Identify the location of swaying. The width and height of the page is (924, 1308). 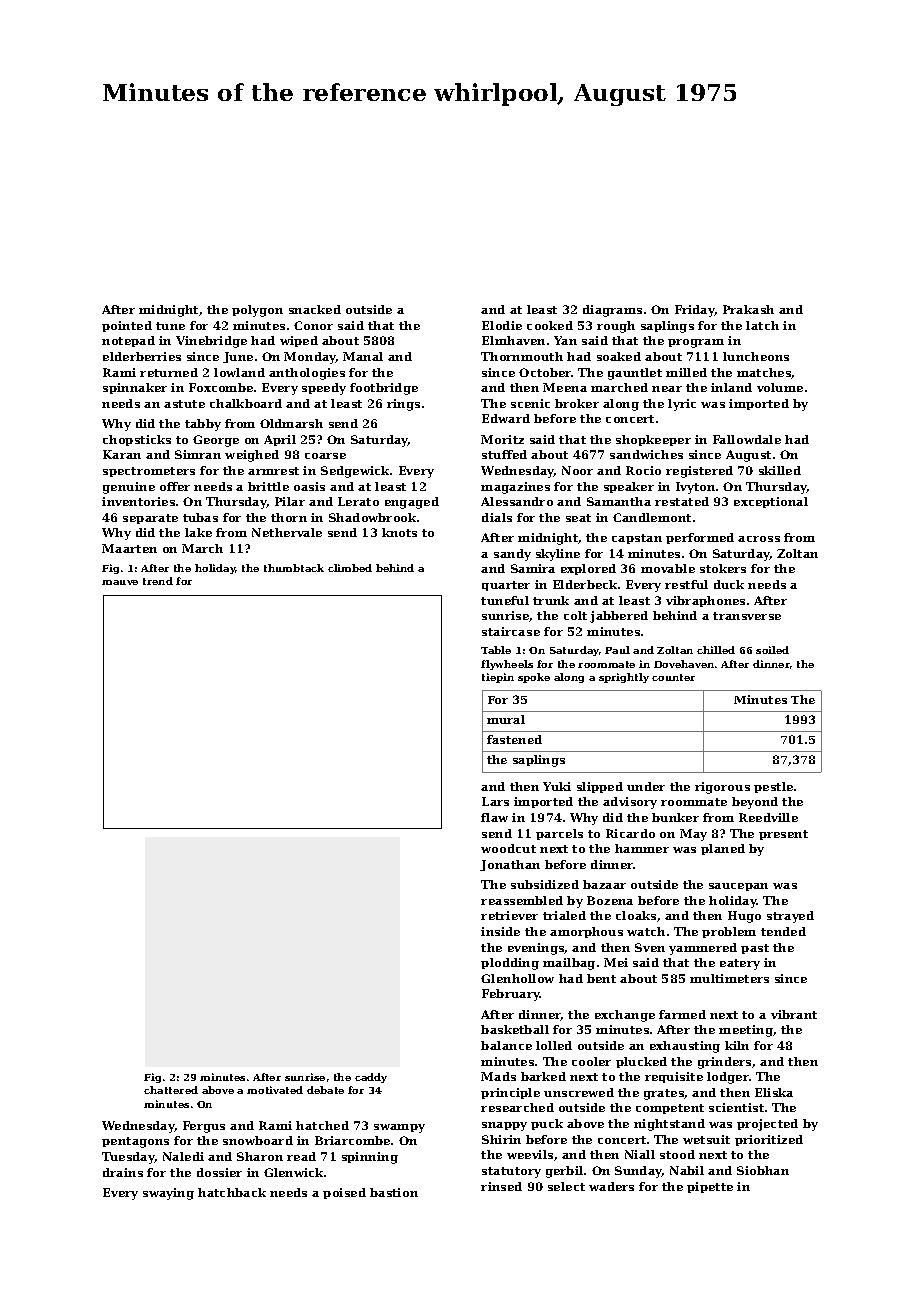
(168, 1194).
